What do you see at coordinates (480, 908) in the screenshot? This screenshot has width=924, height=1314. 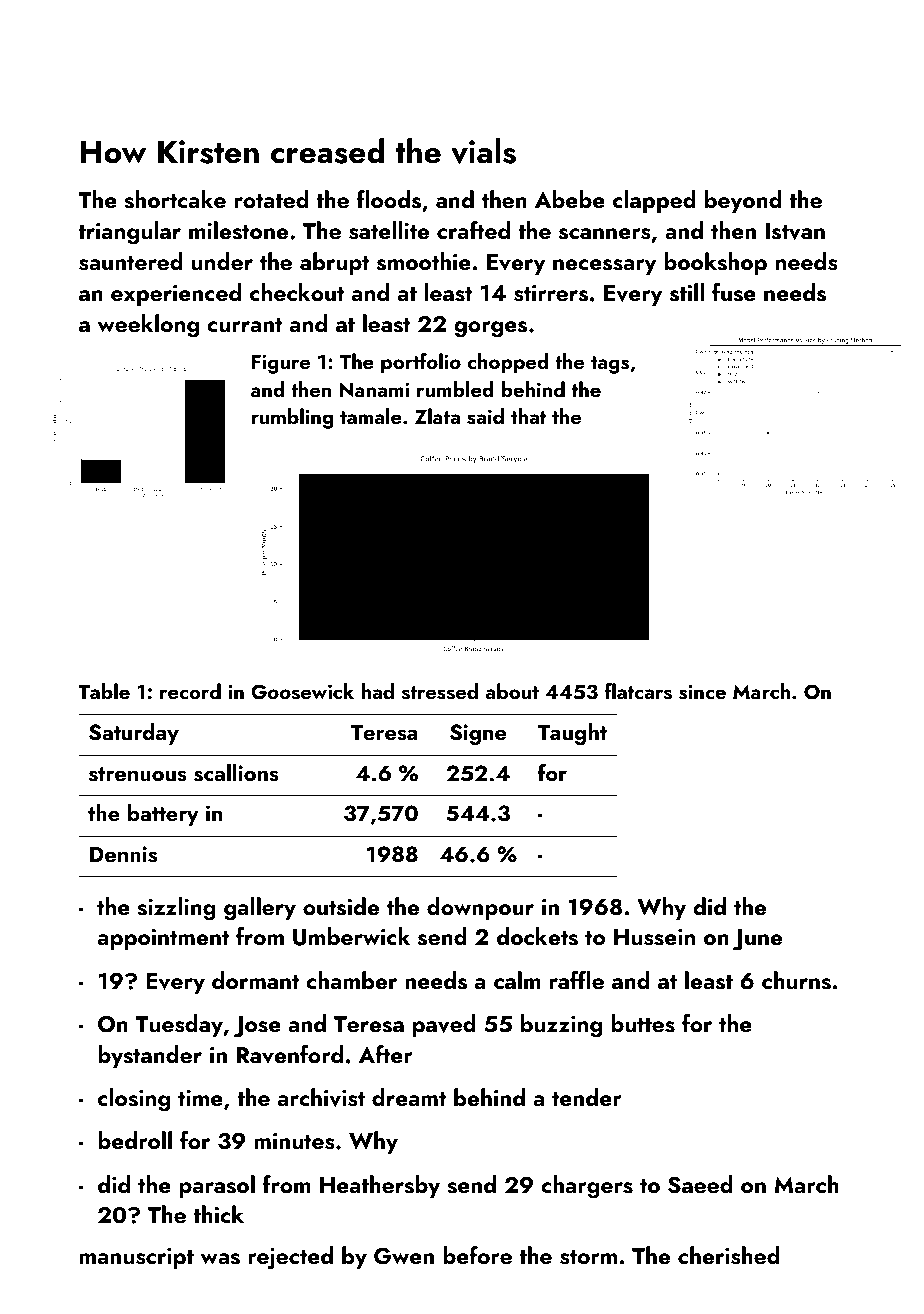 I see `downpour` at bounding box center [480, 908].
